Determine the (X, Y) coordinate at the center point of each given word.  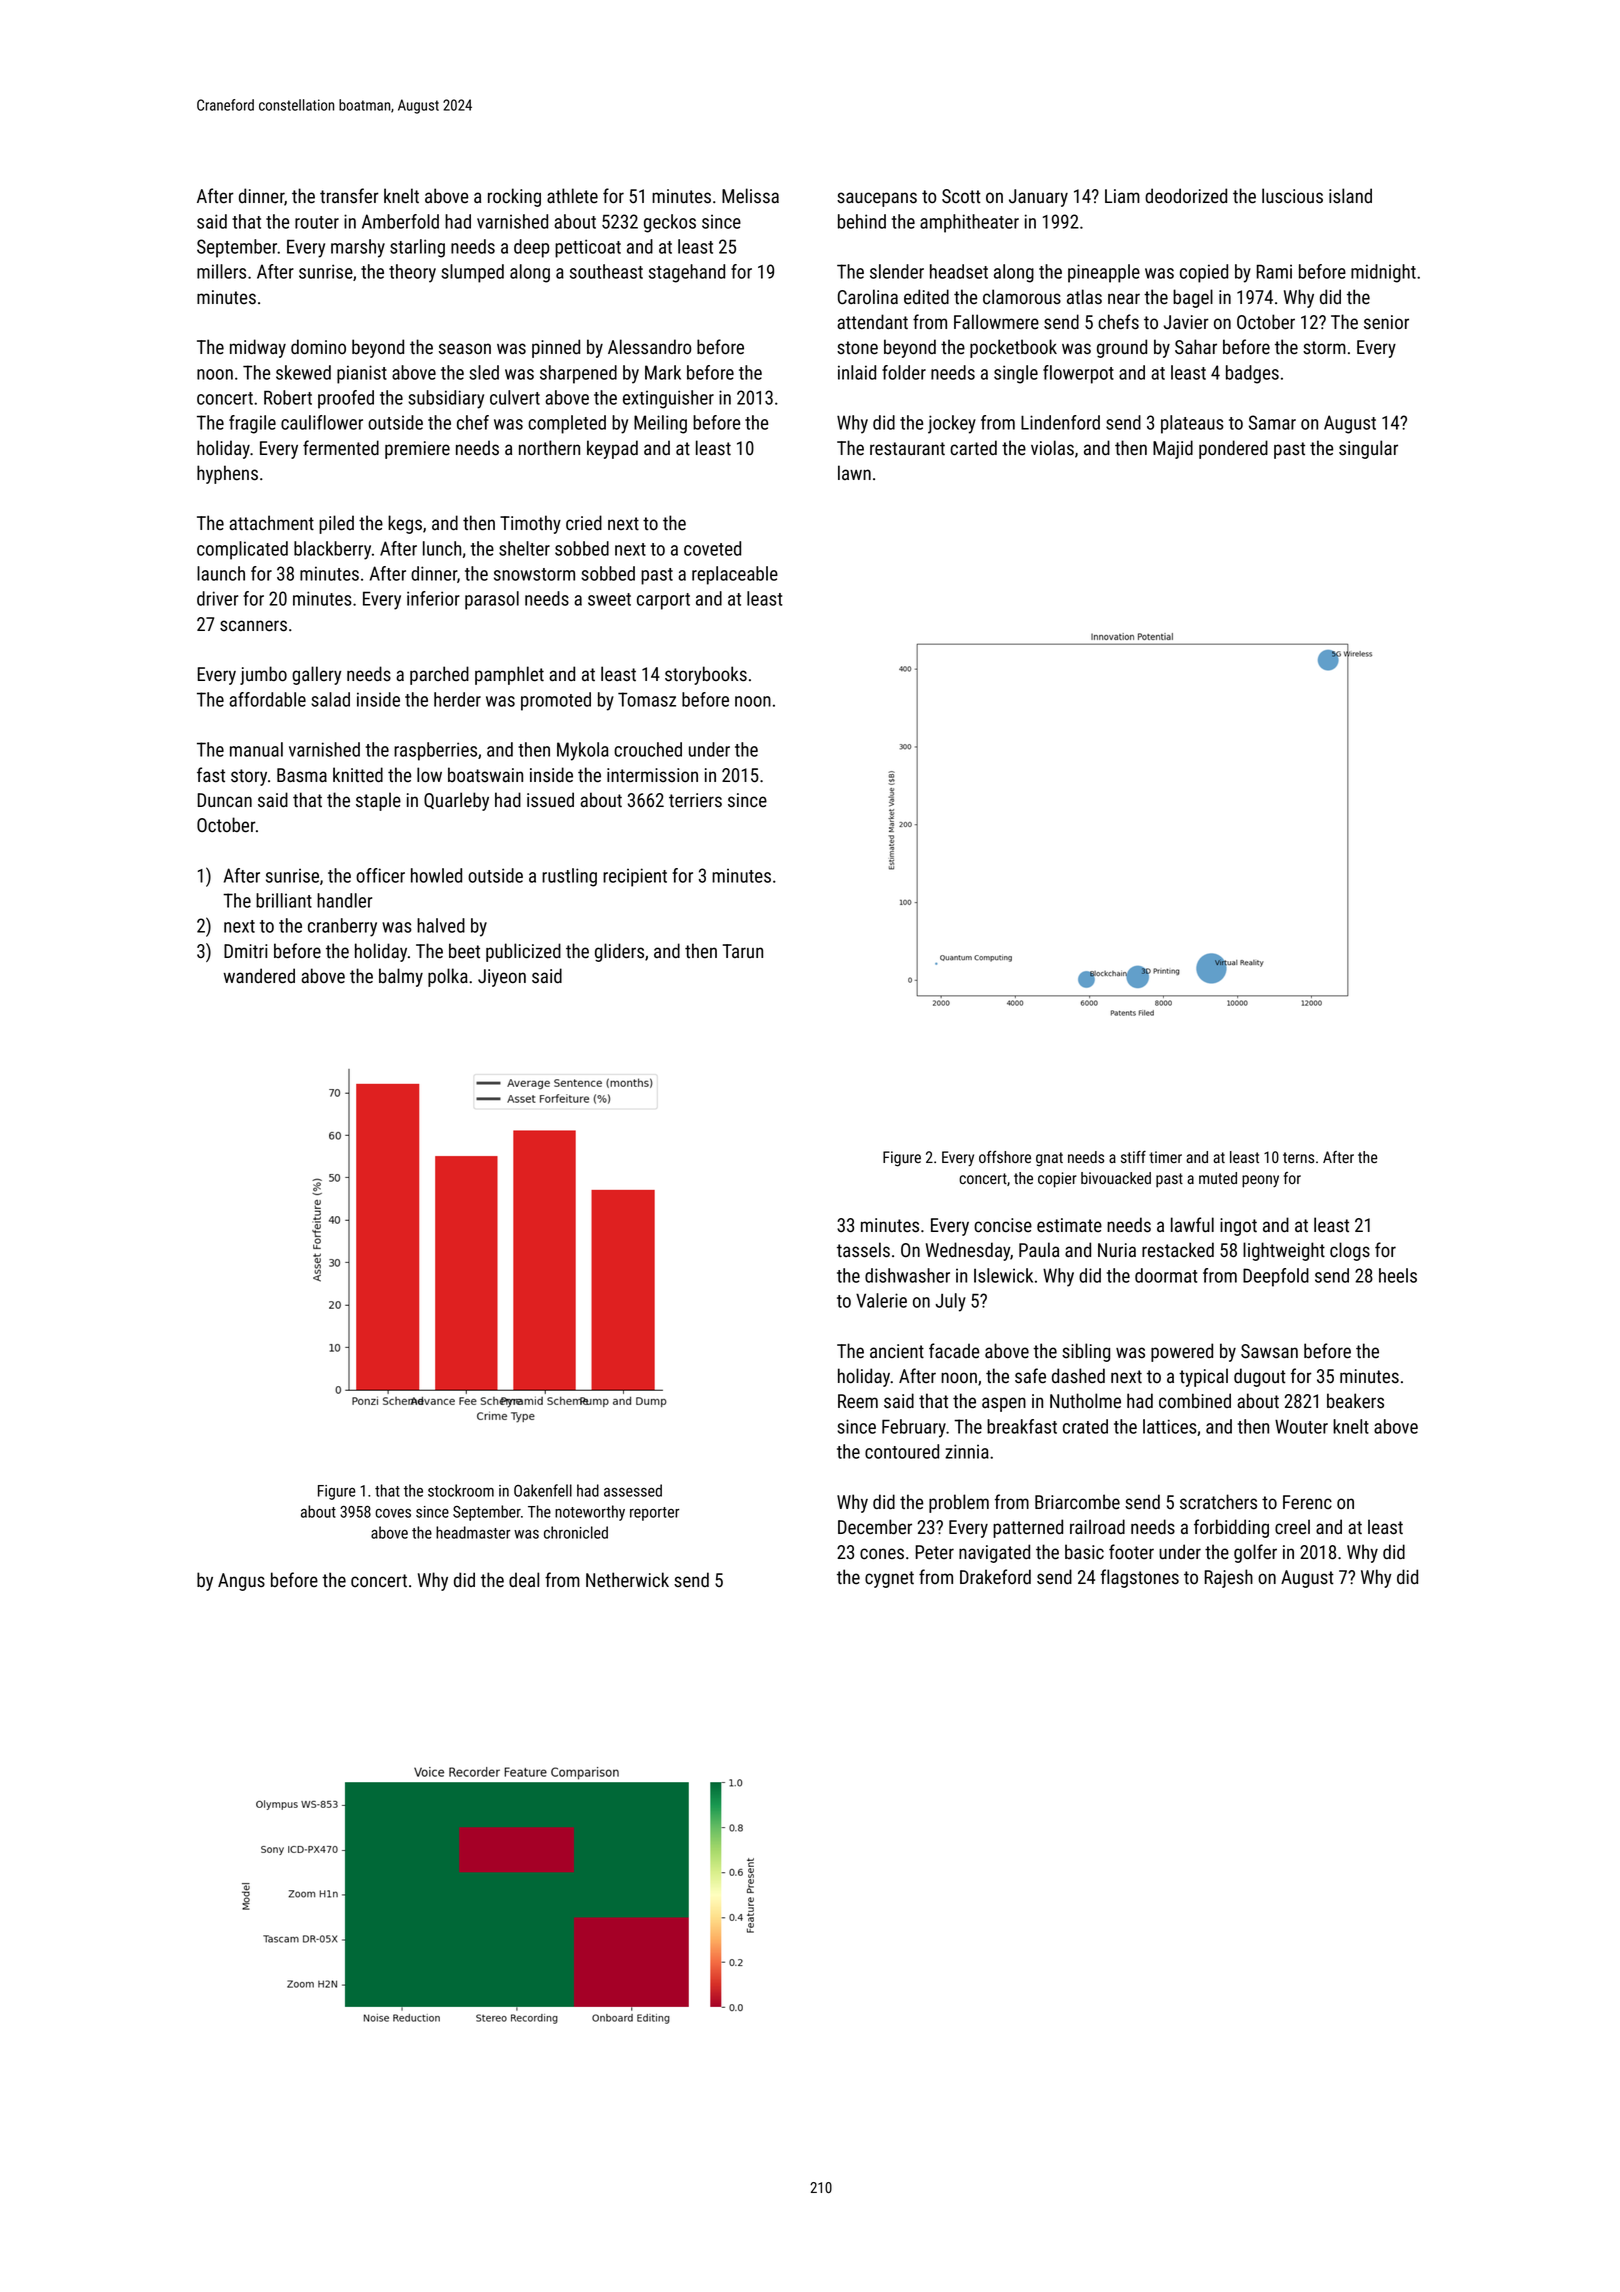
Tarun (743, 951)
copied (1204, 273)
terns (1298, 1157)
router (317, 222)
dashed (1078, 1376)
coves (393, 1513)
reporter (654, 1514)
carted (973, 448)
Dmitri (245, 951)
